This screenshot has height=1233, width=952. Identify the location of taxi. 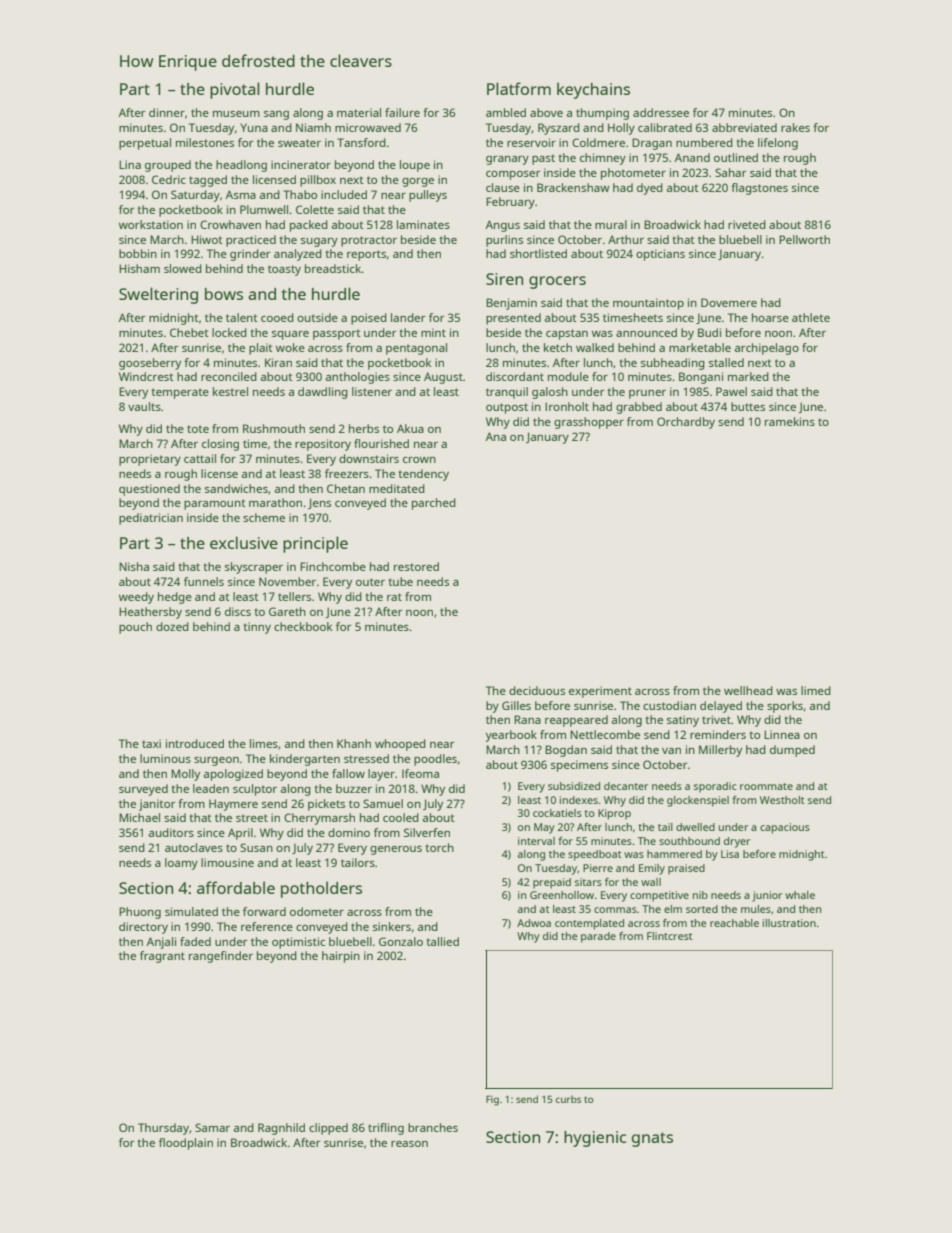
(151, 743).
